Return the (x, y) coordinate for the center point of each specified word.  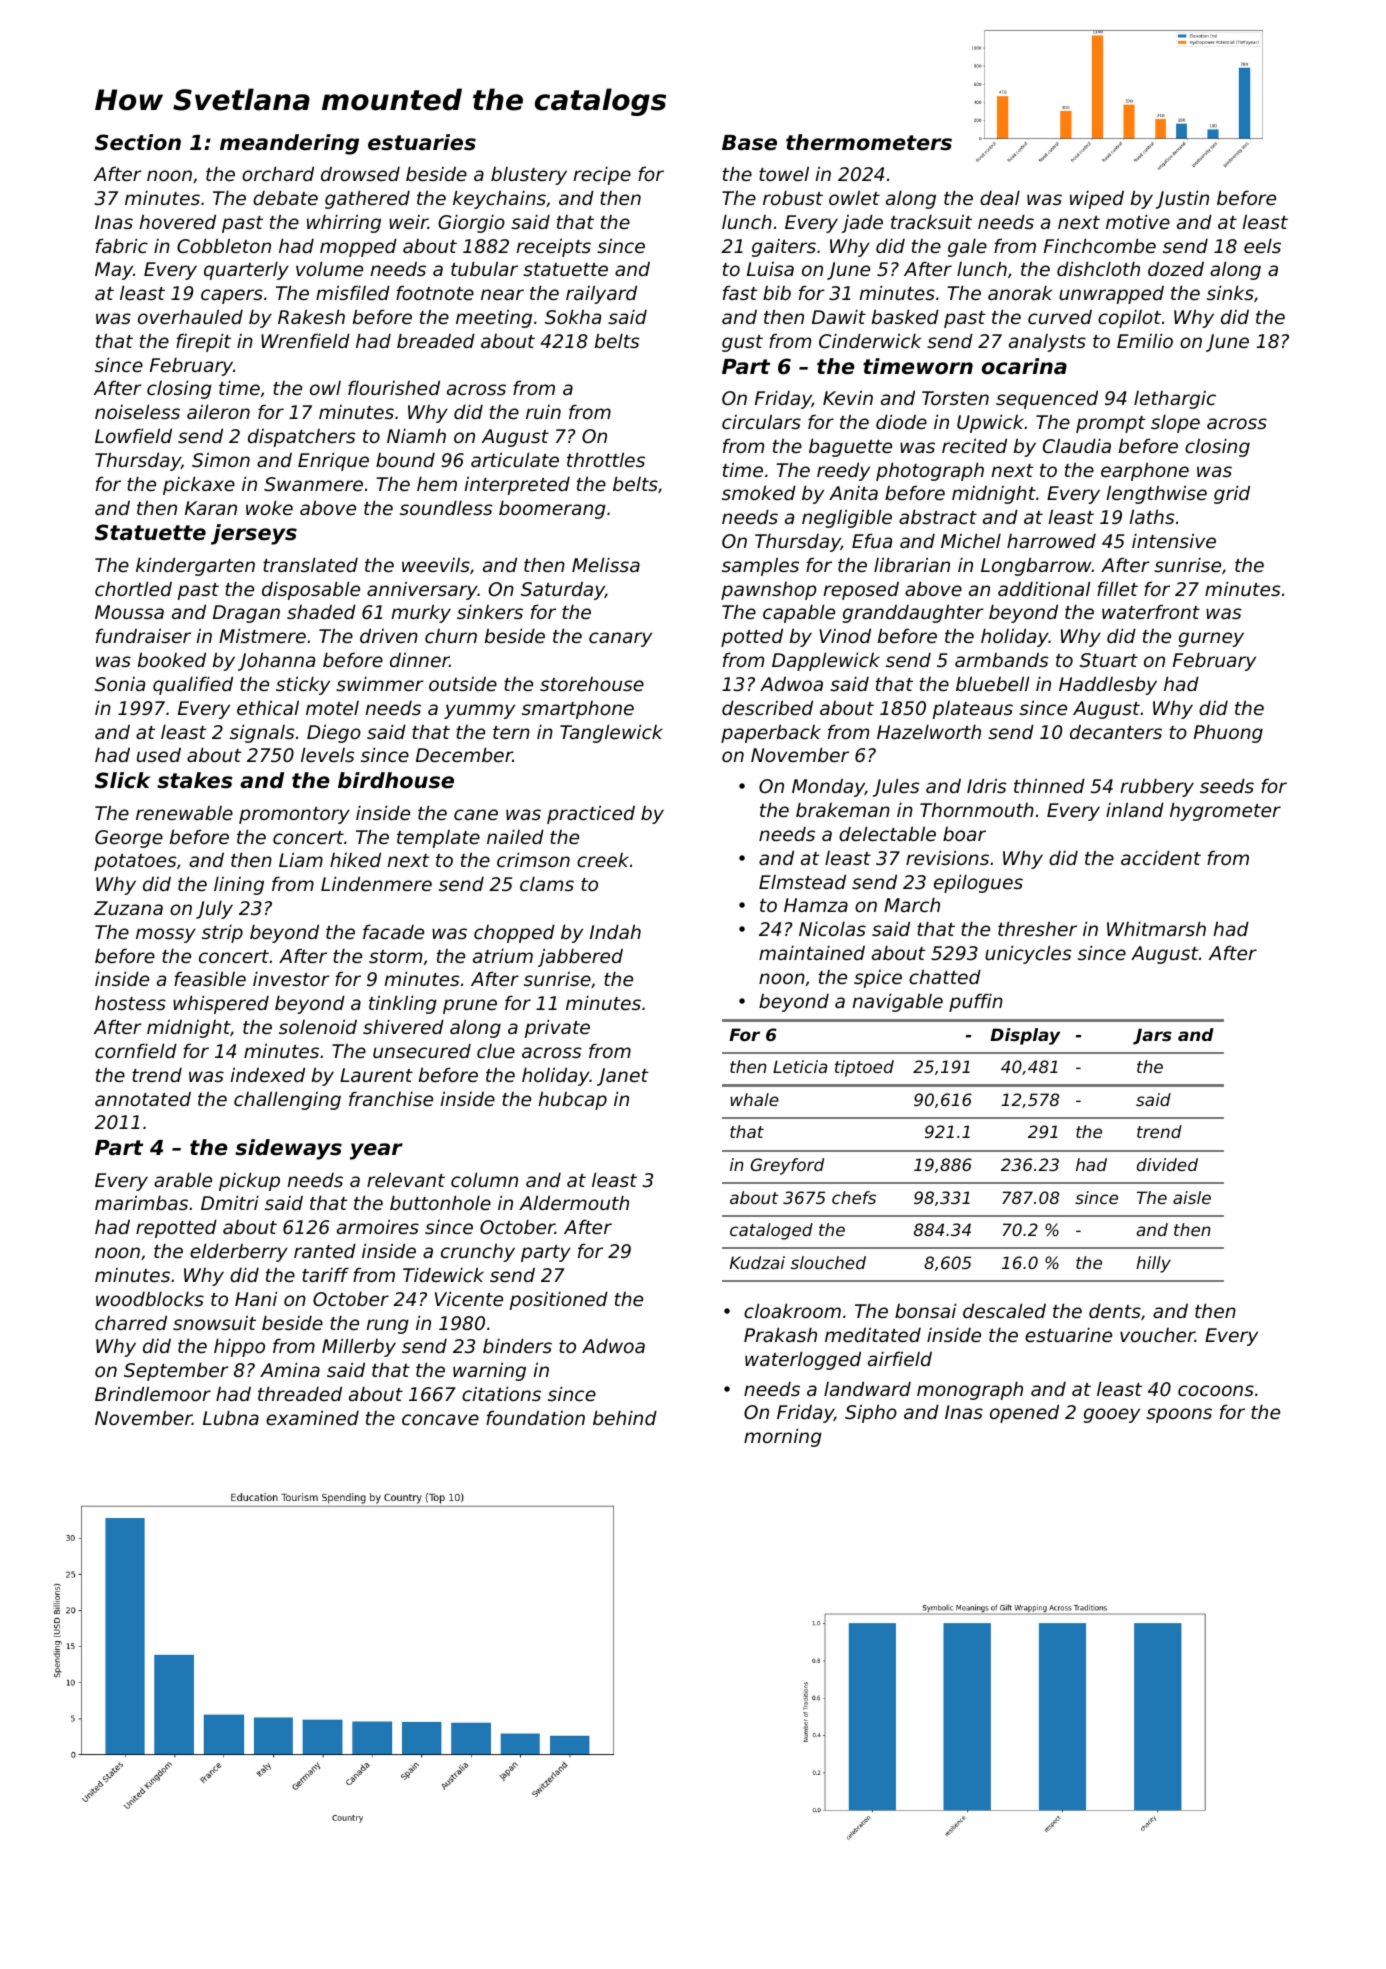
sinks (1230, 292)
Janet (623, 1077)
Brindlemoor (153, 1393)
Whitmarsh (1156, 928)
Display (1025, 1036)
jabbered (580, 957)
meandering (289, 144)
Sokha (573, 316)
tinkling (403, 1004)
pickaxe (199, 485)
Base (749, 143)
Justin (1182, 199)
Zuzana (128, 908)
